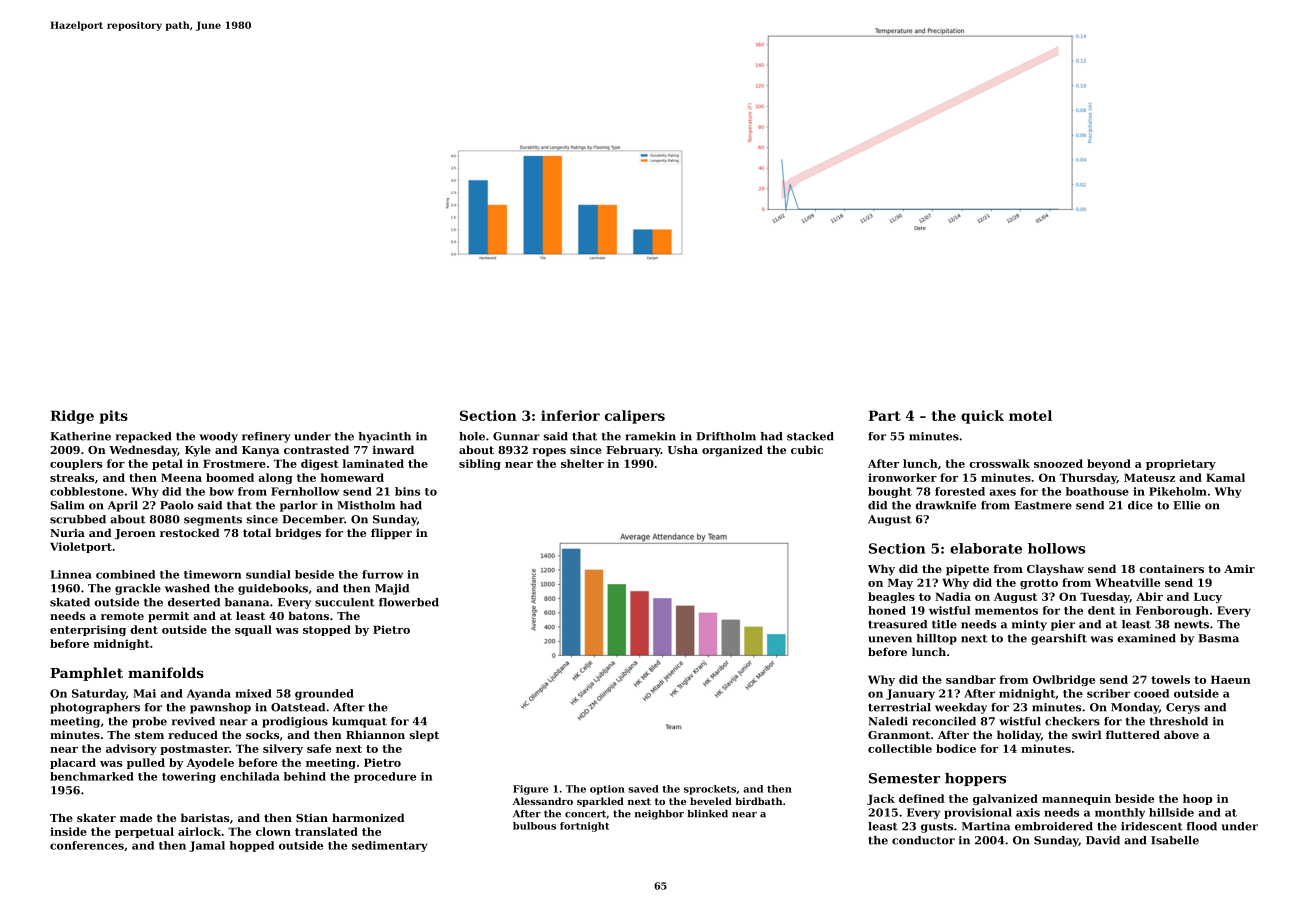 The height and width of the document is (924, 1308). What do you see at coordinates (891, 597) in the document?
I see `beagles` at bounding box center [891, 597].
